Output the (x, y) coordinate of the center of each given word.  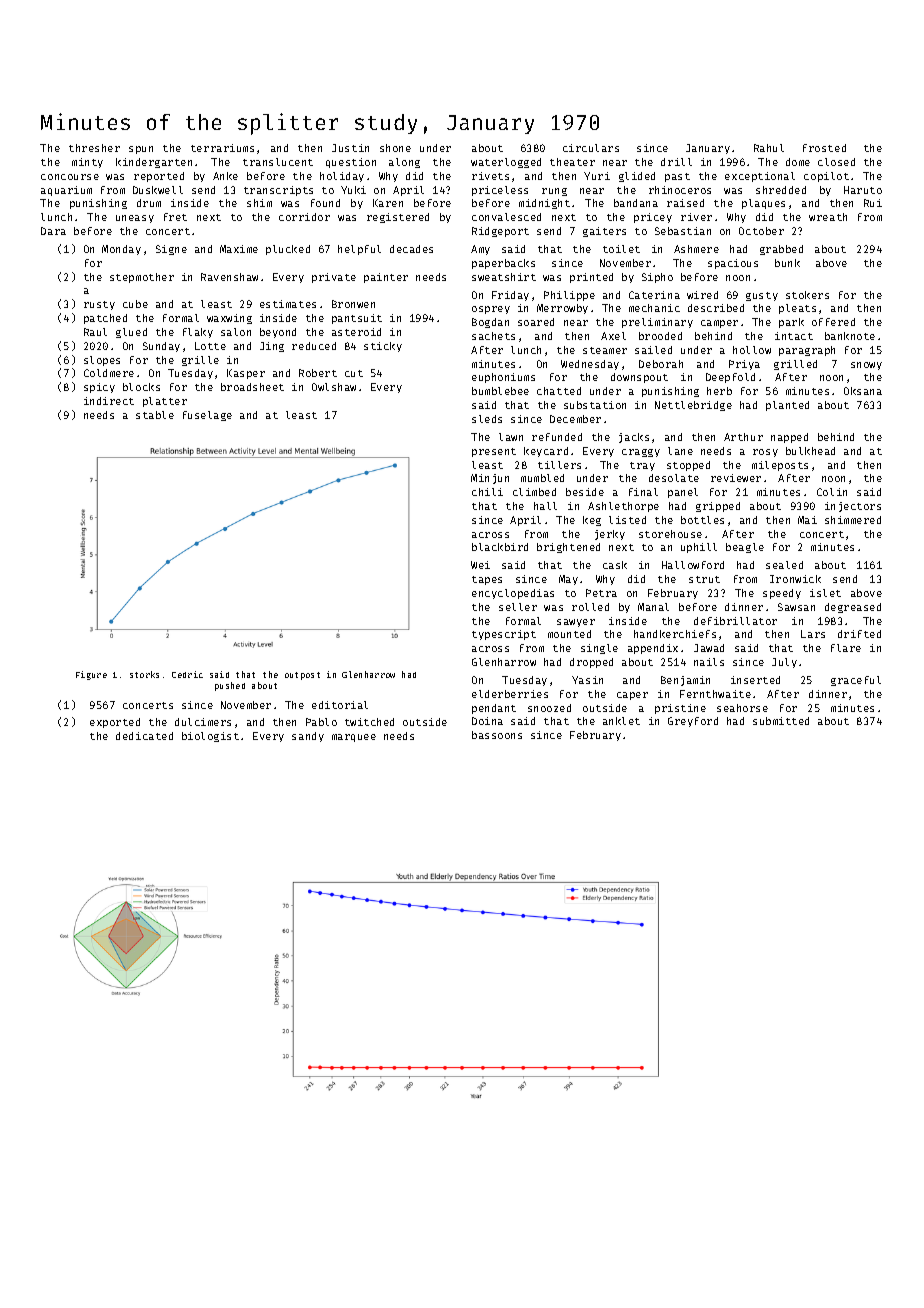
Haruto (863, 190)
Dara (53, 231)
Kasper (246, 374)
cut (354, 373)
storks (144, 674)
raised (685, 203)
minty (87, 163)
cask (615, 565)
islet (825, 593)
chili (487, 492)
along (404, 163)
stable (155, 415)
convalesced (506, 217)
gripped (718, 507)
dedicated (144, 736)
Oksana (863, 391)
